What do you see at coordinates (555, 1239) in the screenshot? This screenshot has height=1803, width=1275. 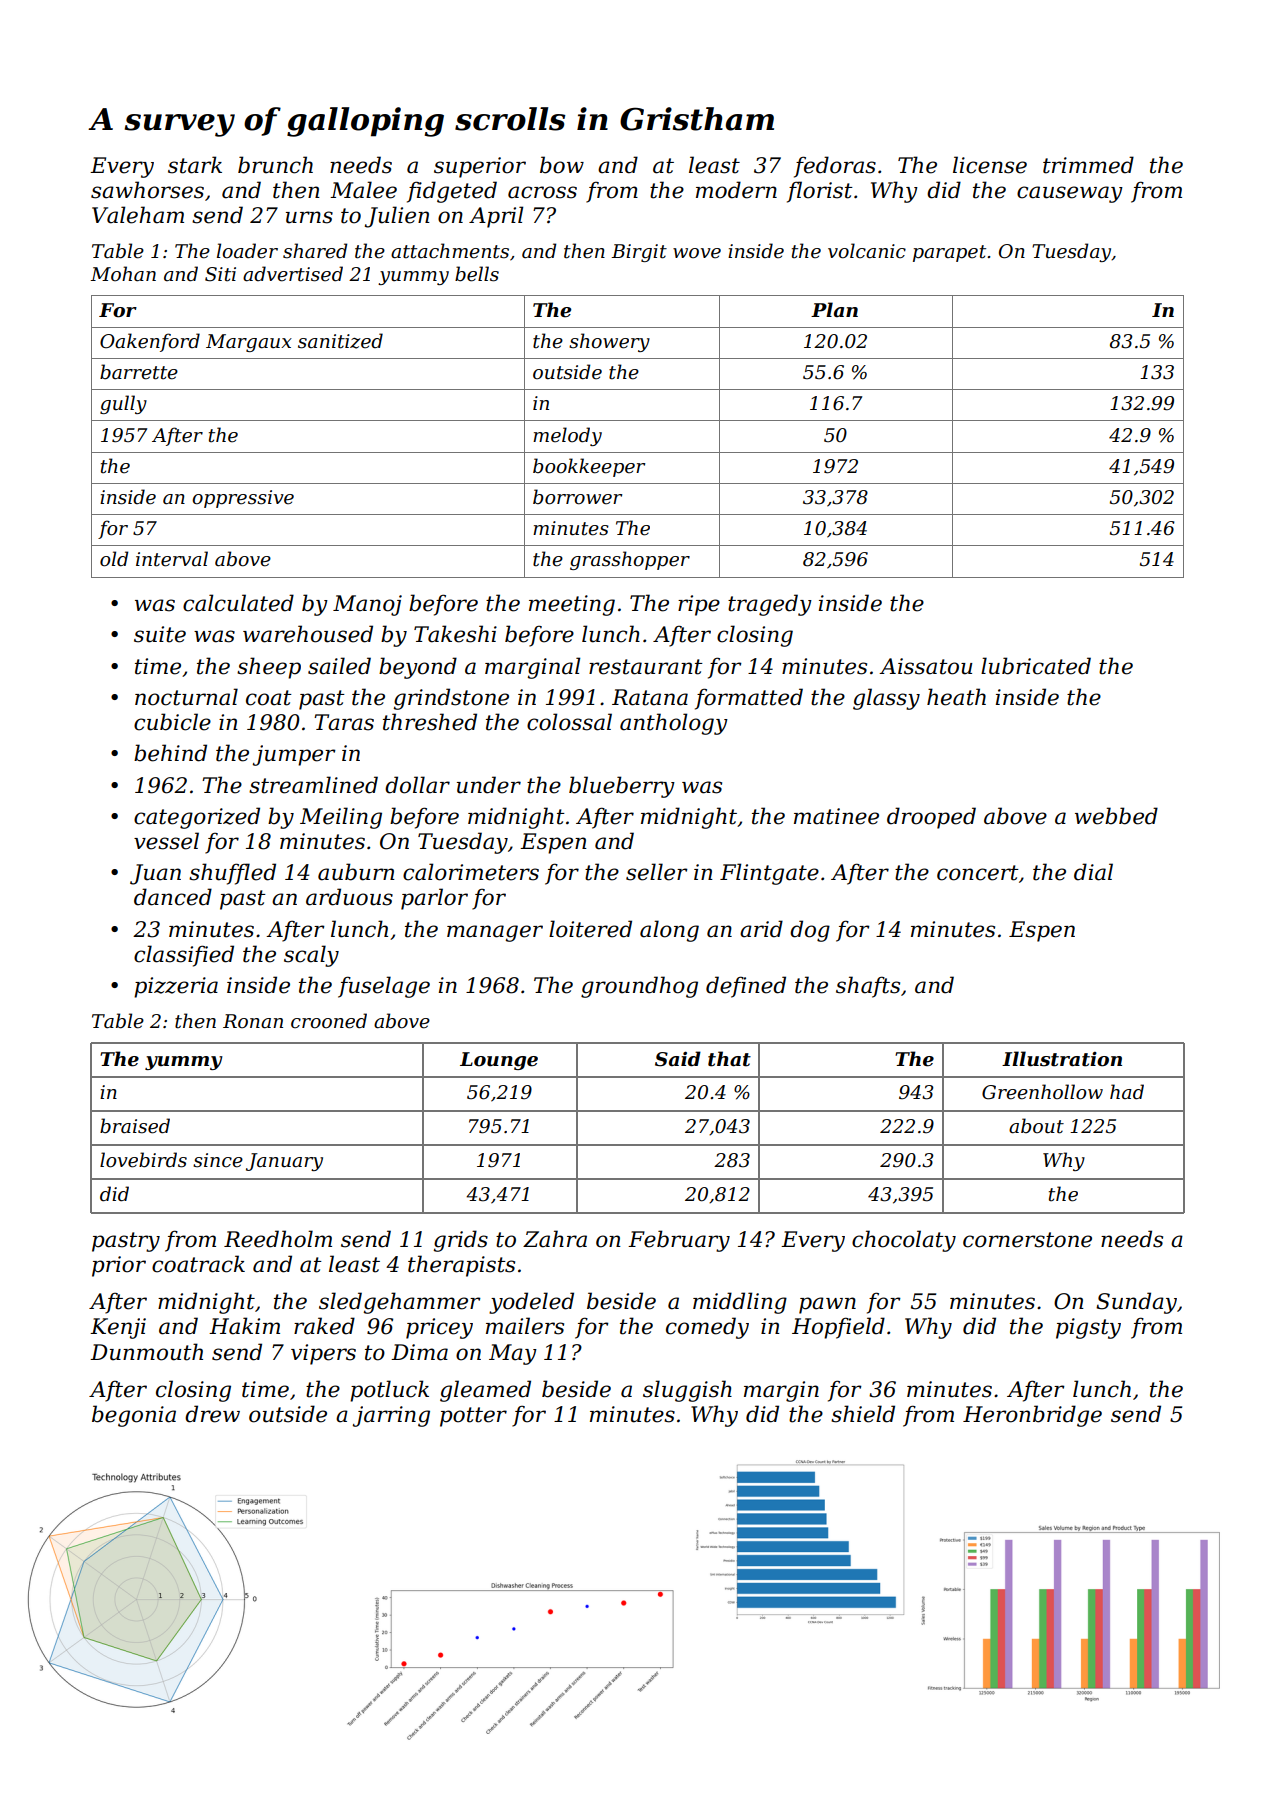 I see `Zahra` at bounding box center [555, 1239].
